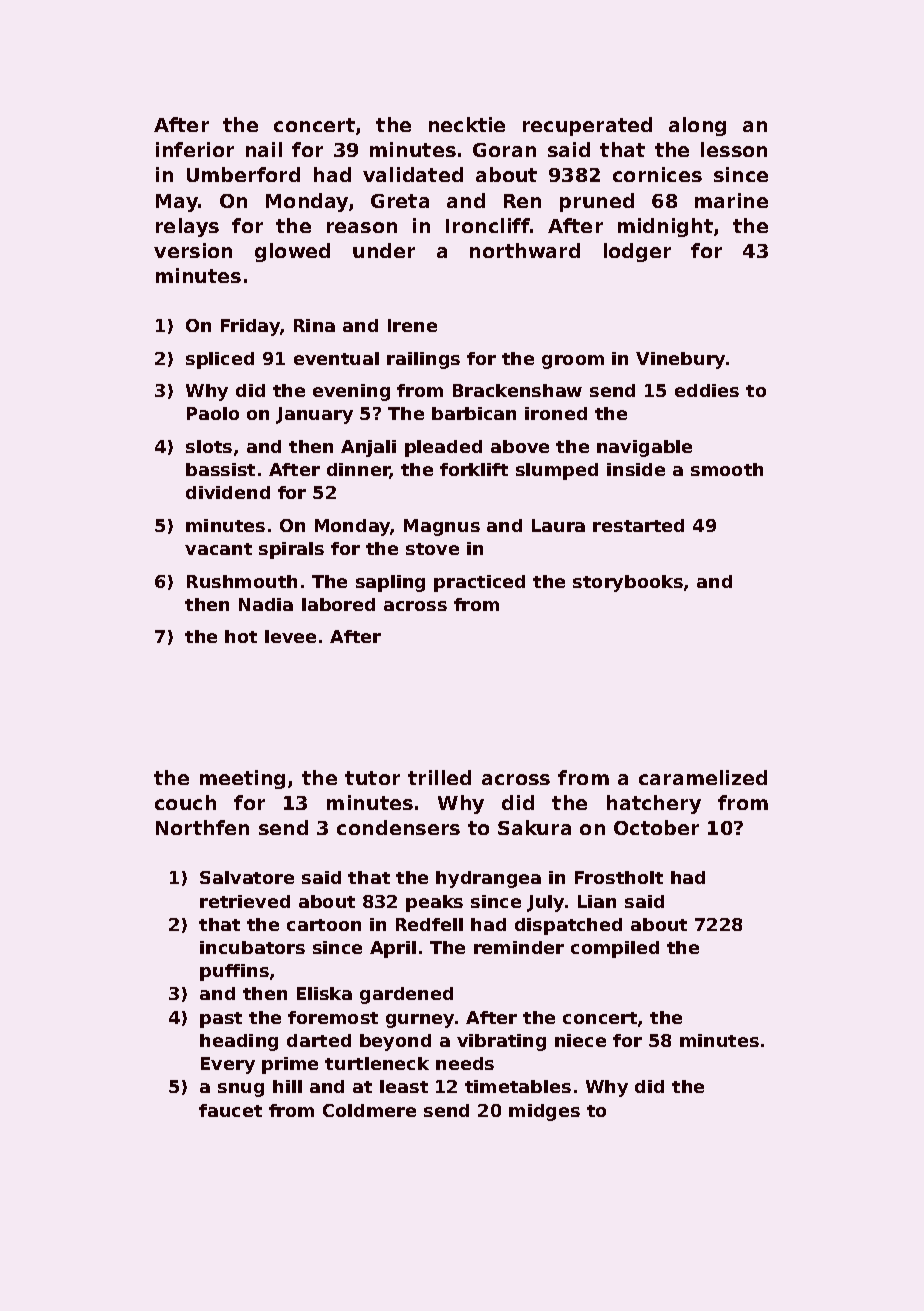 This screenshot has width=924, height=1311. I want to click on hill, so click(287, 1086).
